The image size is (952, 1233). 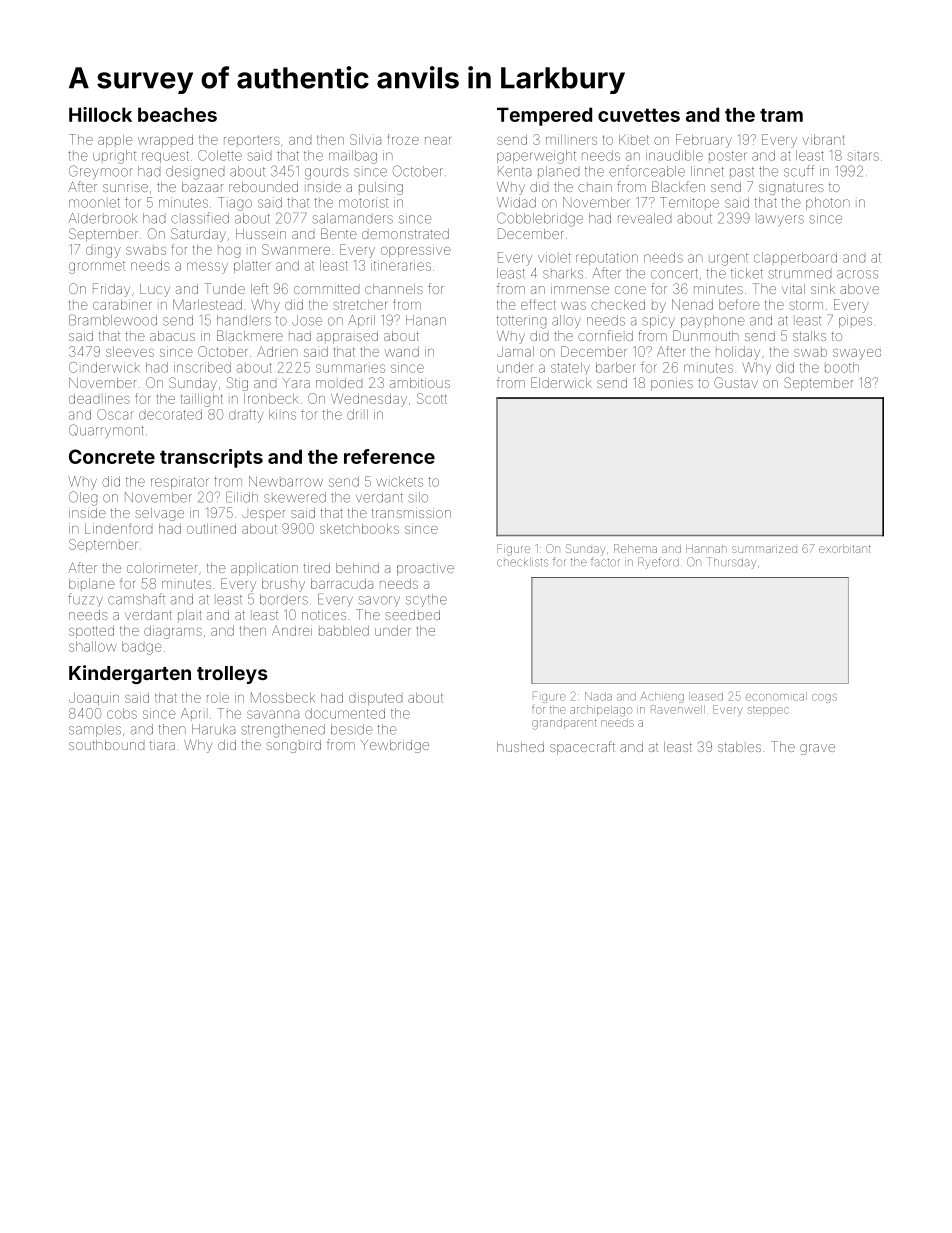 What do you see at coordinates (264, 515) in the document?
I see `Jesper` at bounding box center [264, 515].
